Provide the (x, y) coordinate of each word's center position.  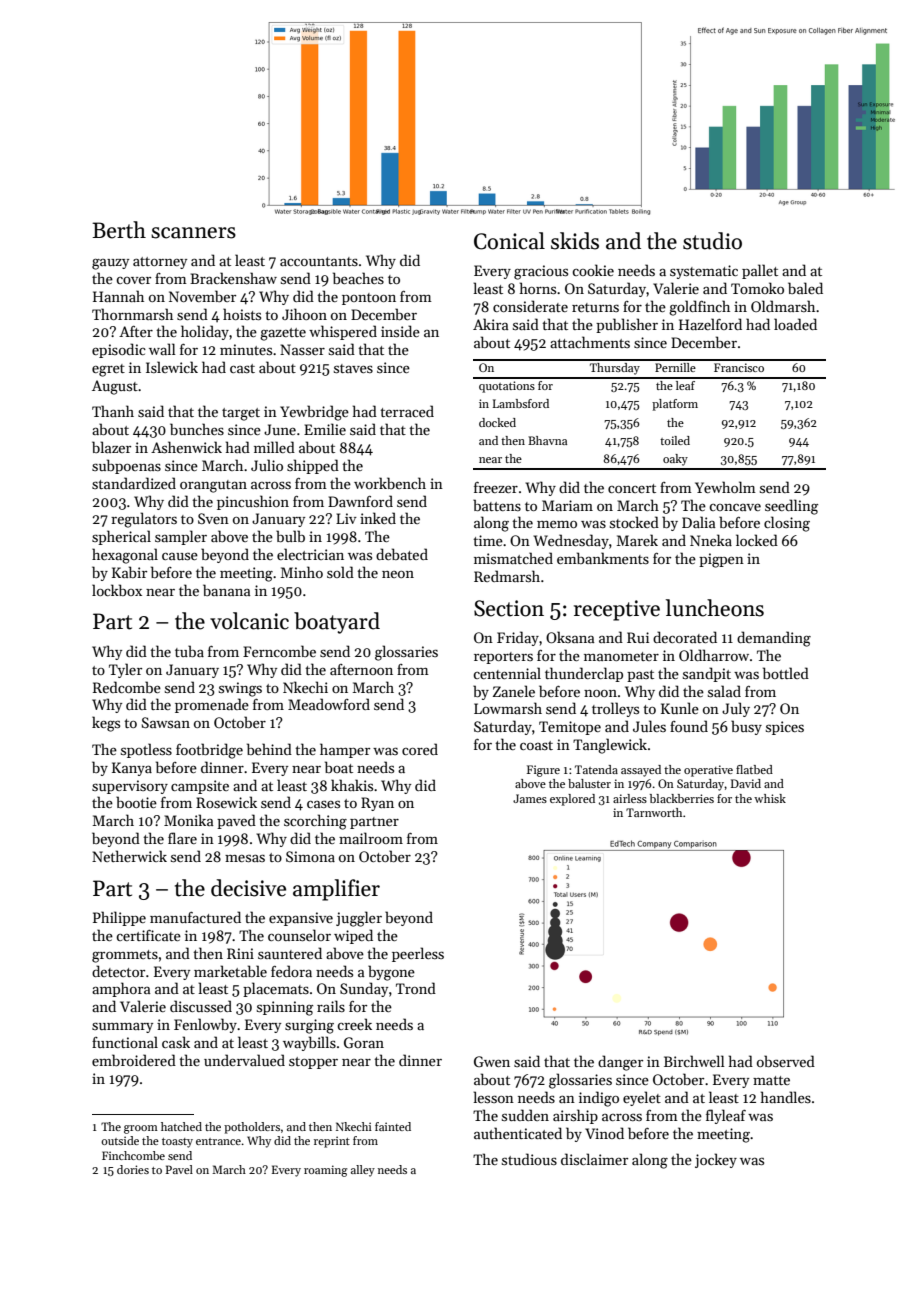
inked (378, 518)
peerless (418, 954)
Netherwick (129, 856)
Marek (637, 540)
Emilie (325, 429)
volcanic (249, 621)
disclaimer (594, 1159)
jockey (716, 1160)
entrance (218, 1141)
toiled (675, 440)
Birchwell (694, 1061)
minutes (246, 349)
